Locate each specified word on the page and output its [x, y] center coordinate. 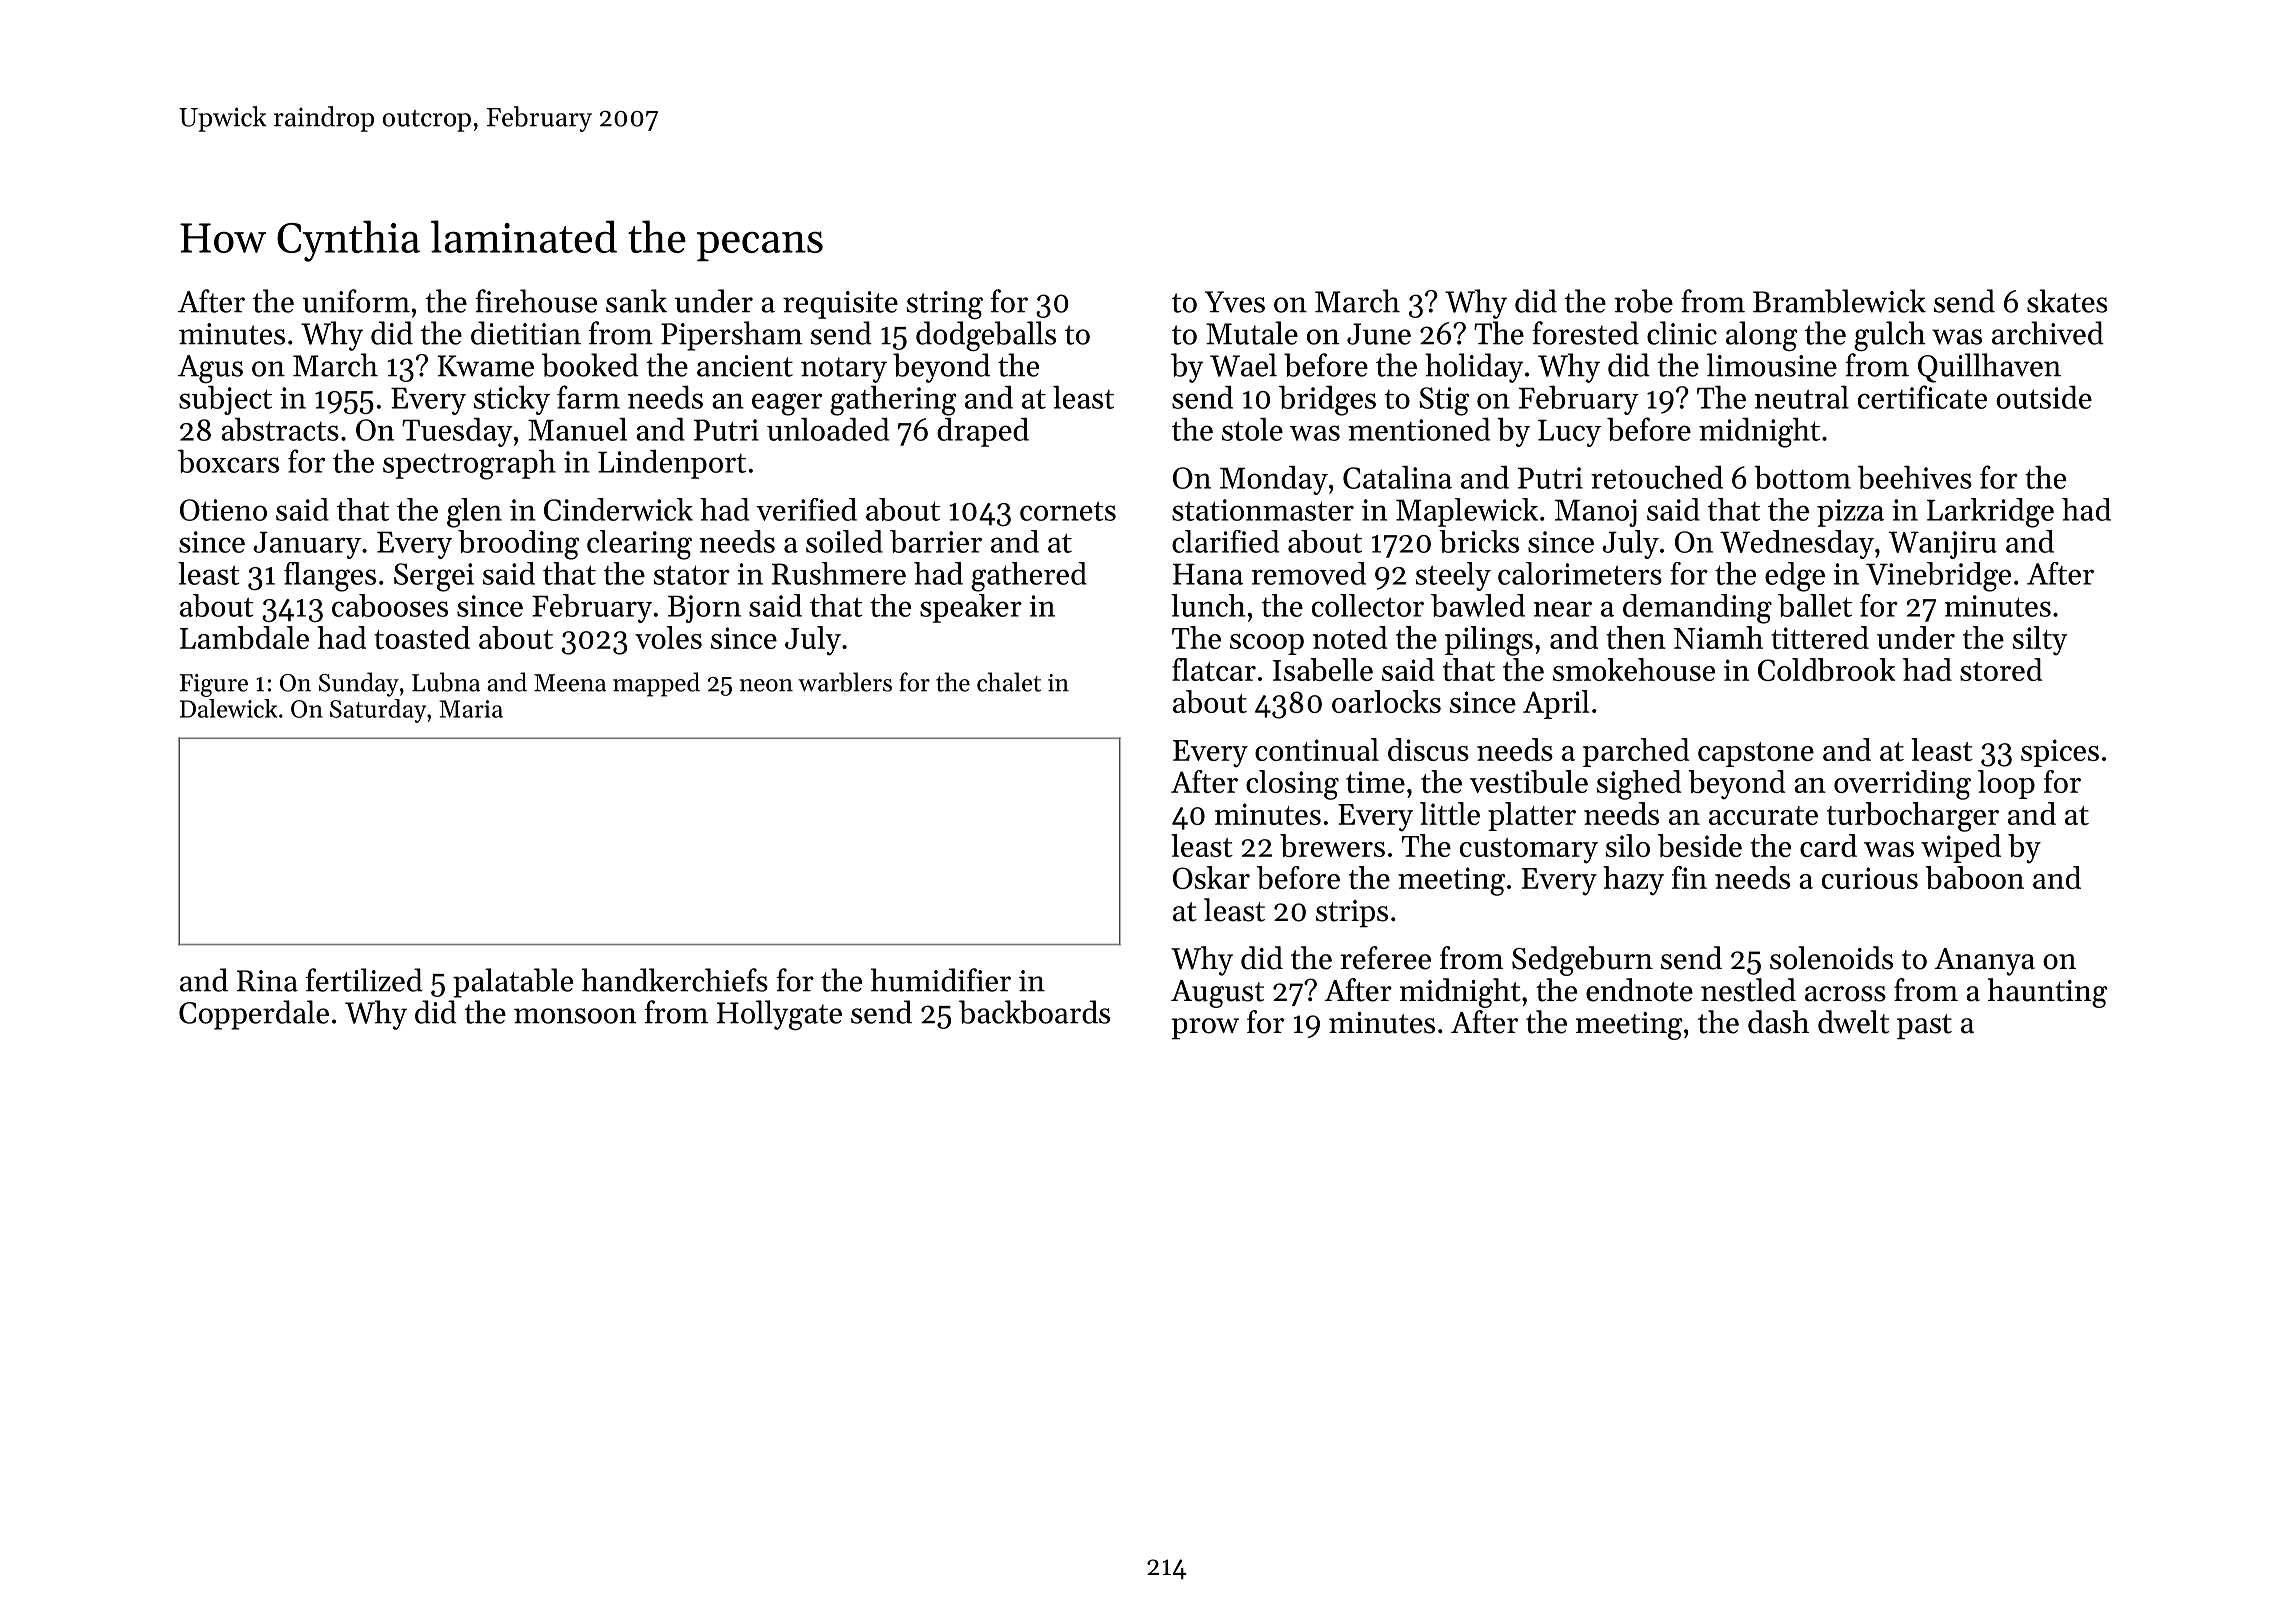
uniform [356, 301]
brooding [518, 545]
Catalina [1397, 477]
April [1556, 704]
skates [2067, 301]
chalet [1009, 682]
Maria [471, 709]
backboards [1034, 1012]
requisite [840, 305]
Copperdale [254, 1015]
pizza [1850, 513]
